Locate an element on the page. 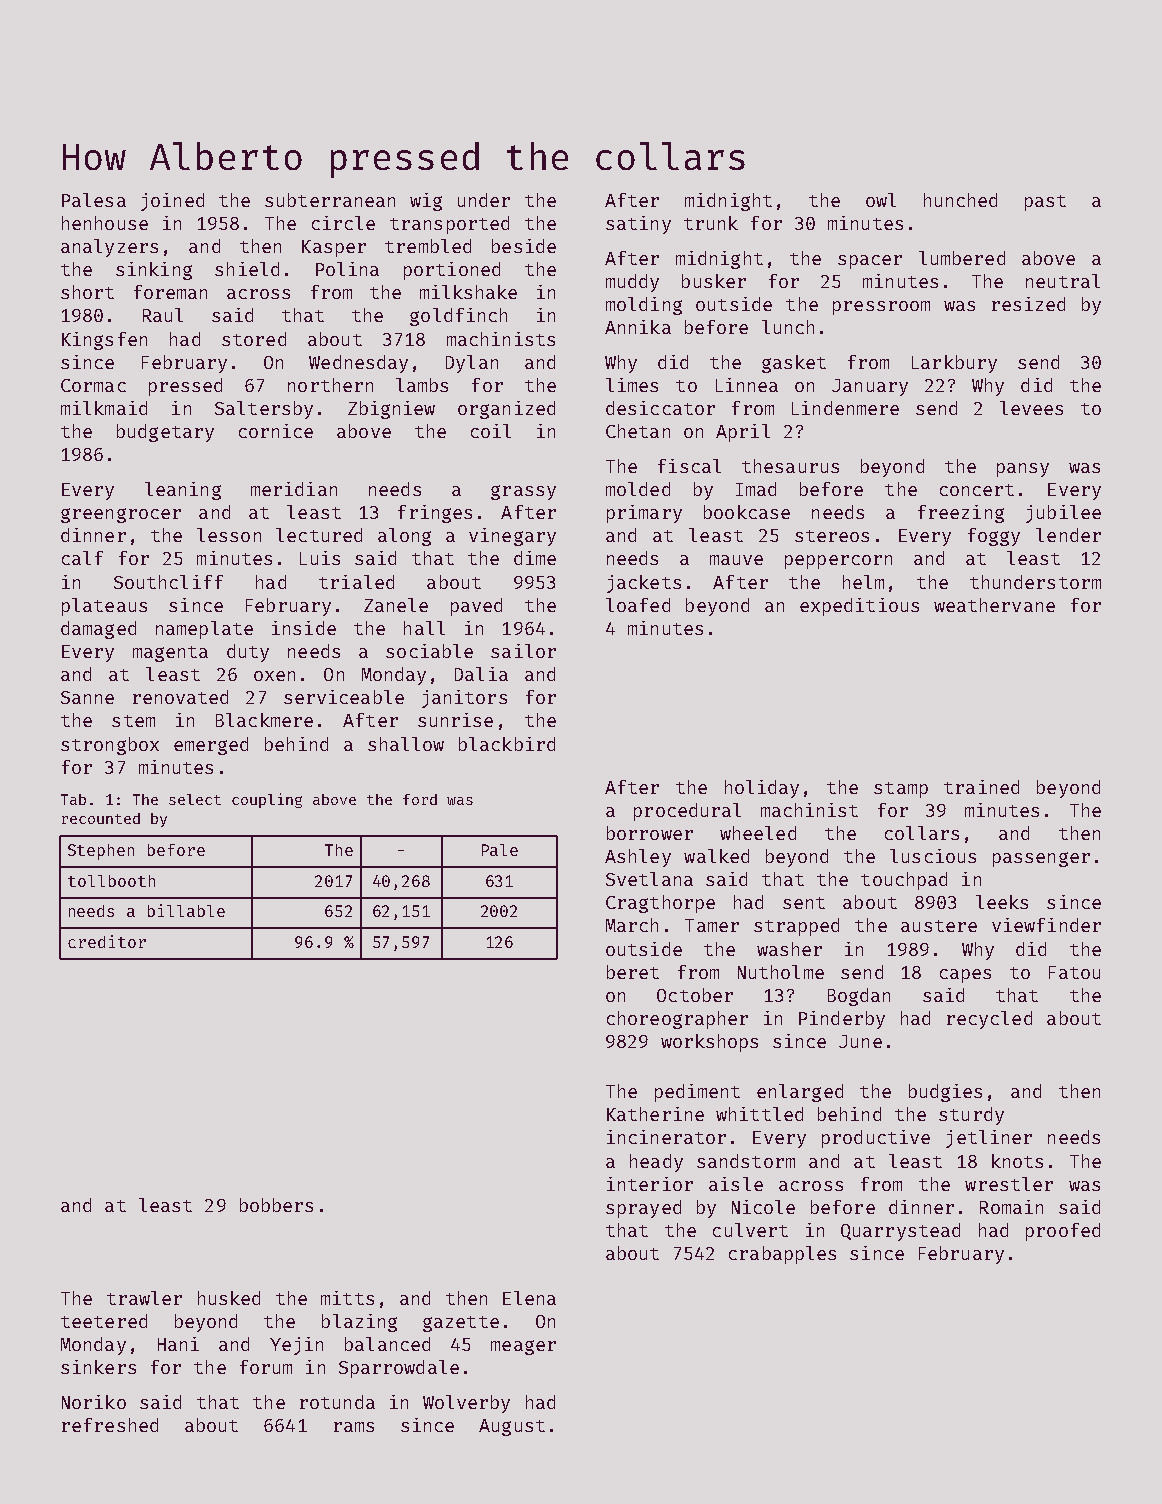  sunrise is located at coordinates (455, 720).
